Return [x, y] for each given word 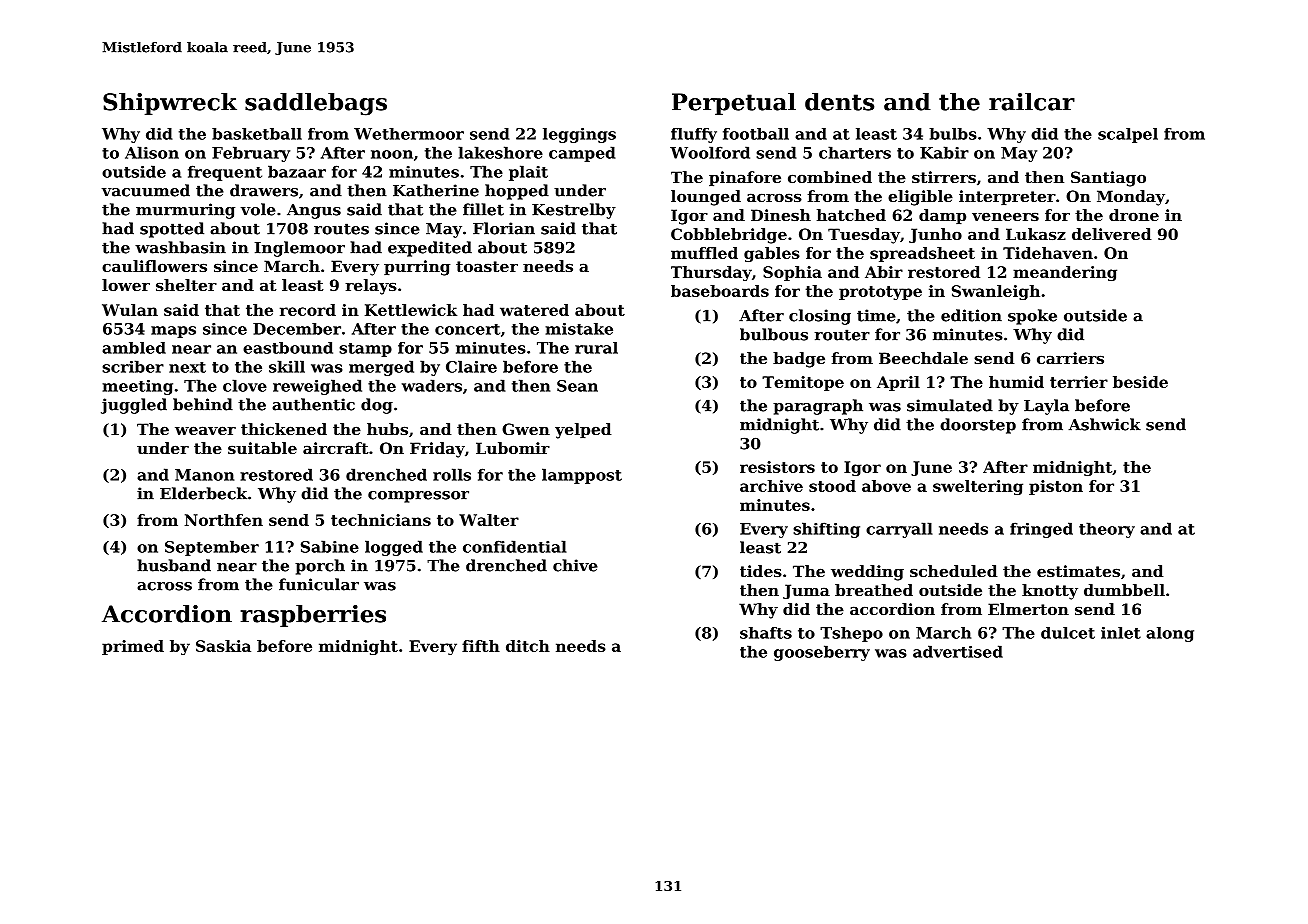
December [297, 329]
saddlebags [316, 104]
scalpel [1128, 135]
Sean [577, 386]
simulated [950, 405]
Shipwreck [170, 104]
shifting [826, 530]
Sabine [330, 546]
